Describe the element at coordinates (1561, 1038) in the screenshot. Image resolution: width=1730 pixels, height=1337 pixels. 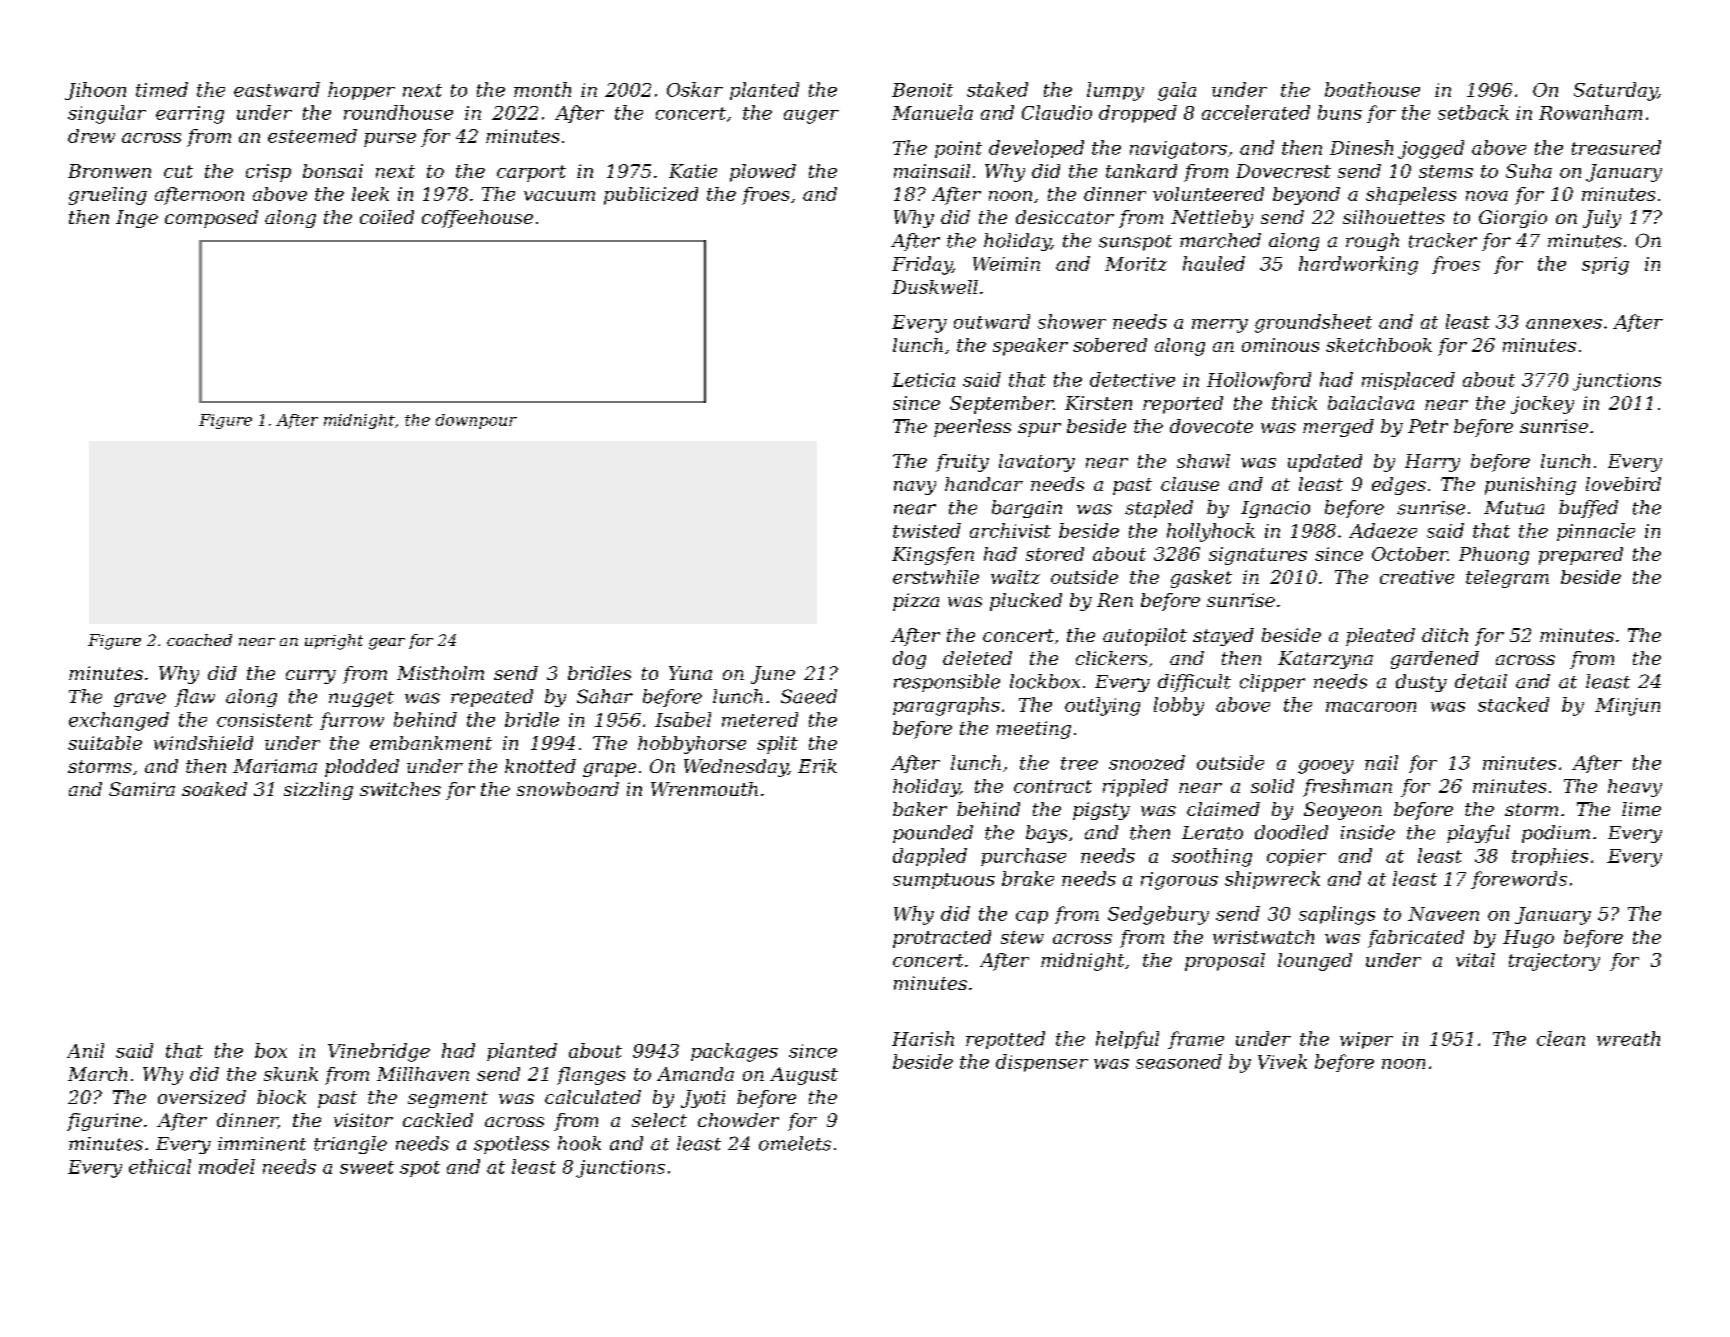
I see `clean` at that location.
